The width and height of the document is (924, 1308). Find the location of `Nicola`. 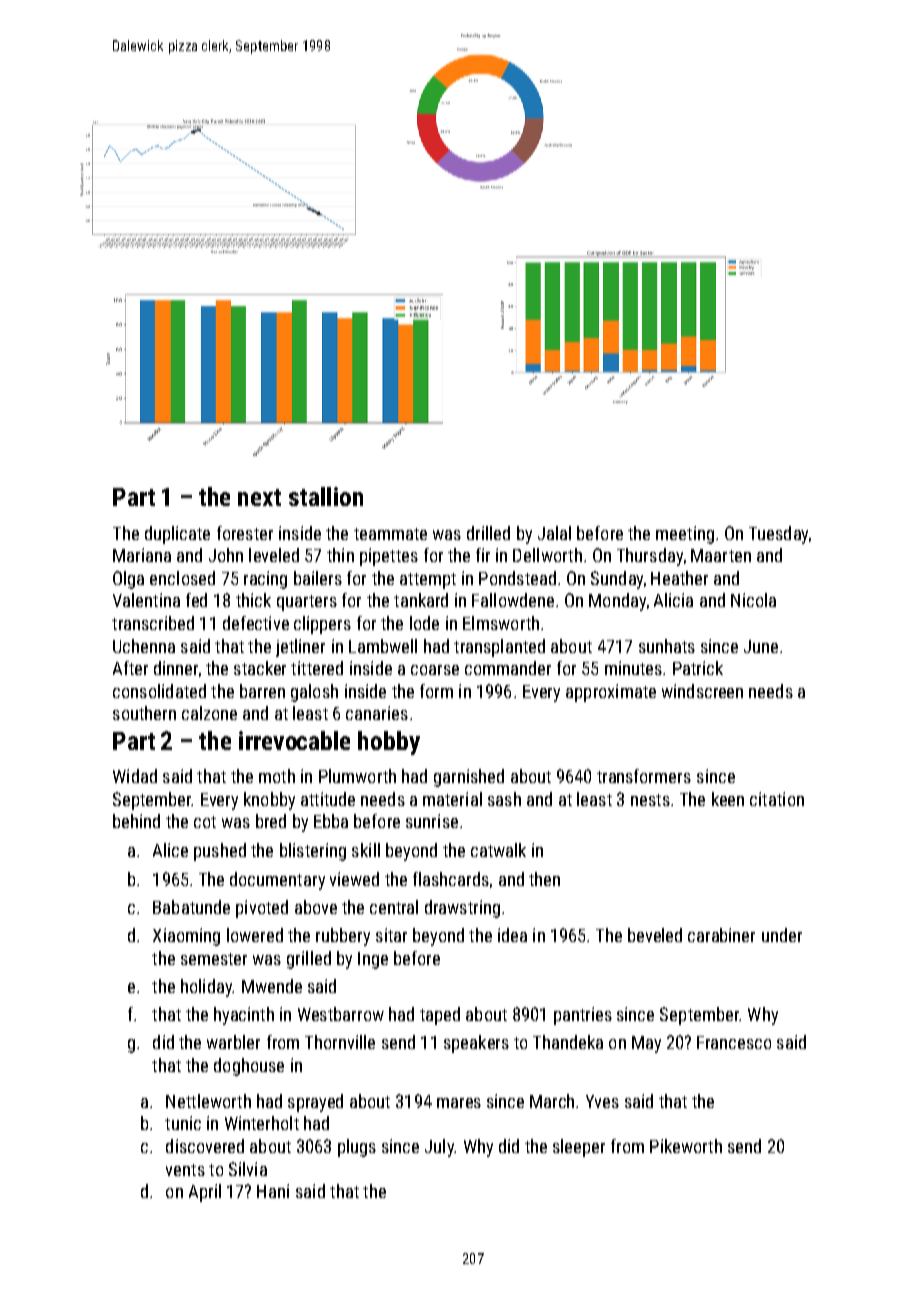

Nicola is located at coordinates (753, 600).
